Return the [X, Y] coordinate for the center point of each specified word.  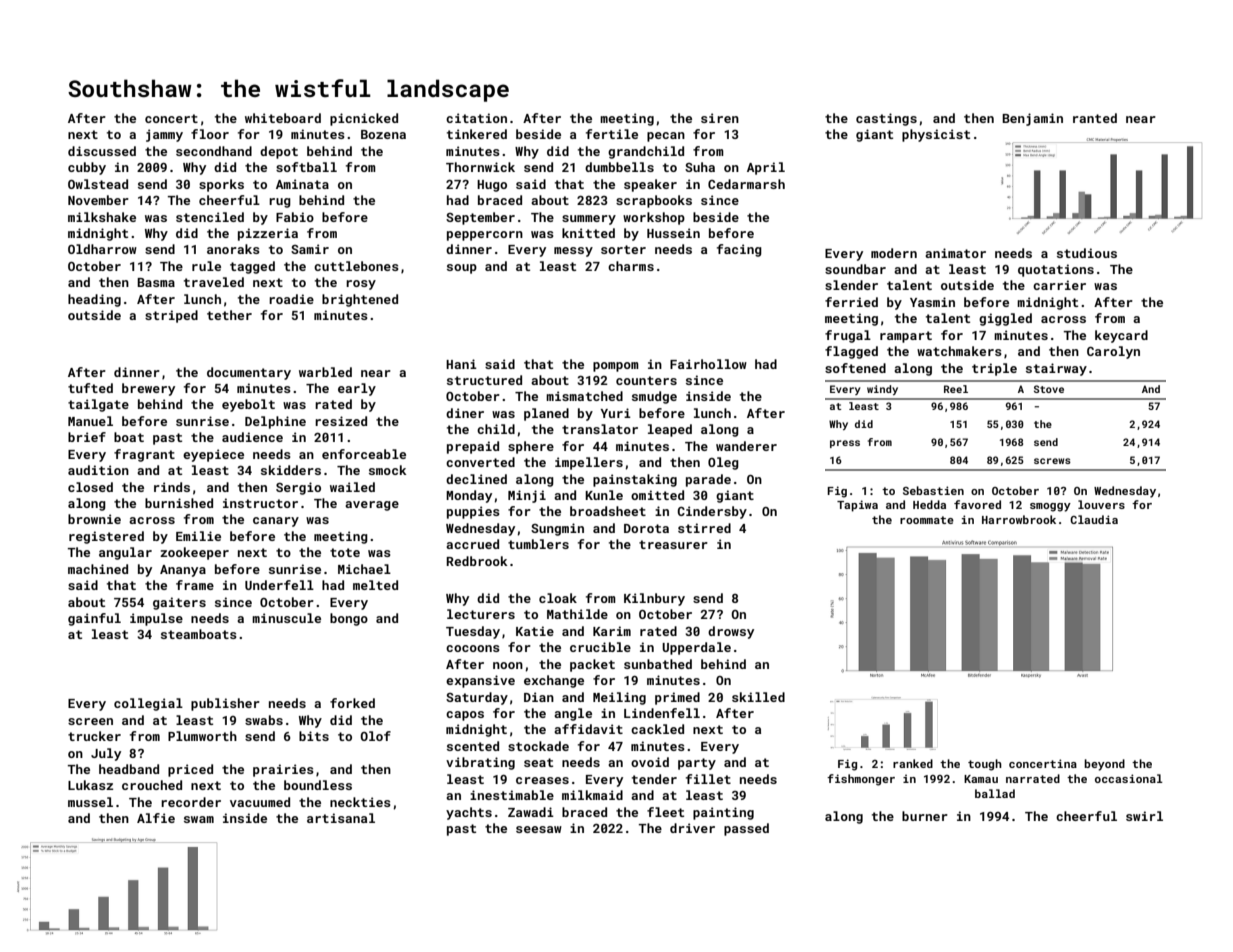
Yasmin [932, 302]
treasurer [673, 544]
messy [573, 252]
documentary [249, 373]
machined [98, 569]
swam [199, 819]
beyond [1104, 765]
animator [955, 253]
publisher [225, 704]
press [845, 444]
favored [977, 504]
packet [592, 665]
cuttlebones [356, 266]
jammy [164, 135]
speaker [650, 185]
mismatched [584, 396]
